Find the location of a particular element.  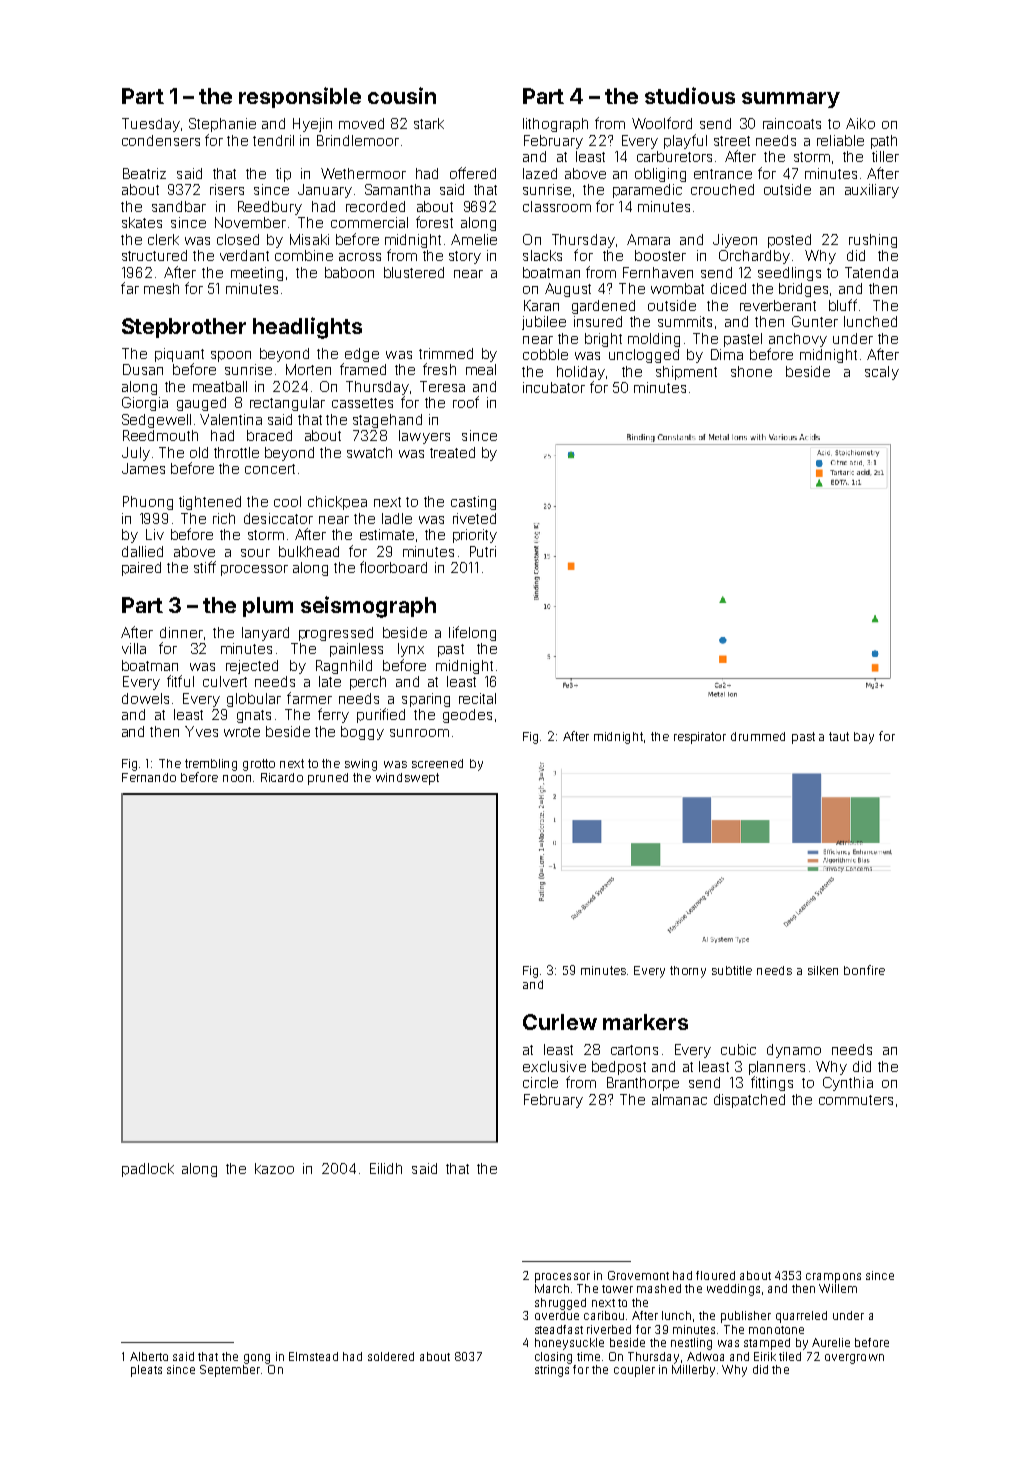

studious is located at coordinates (690, 95).
